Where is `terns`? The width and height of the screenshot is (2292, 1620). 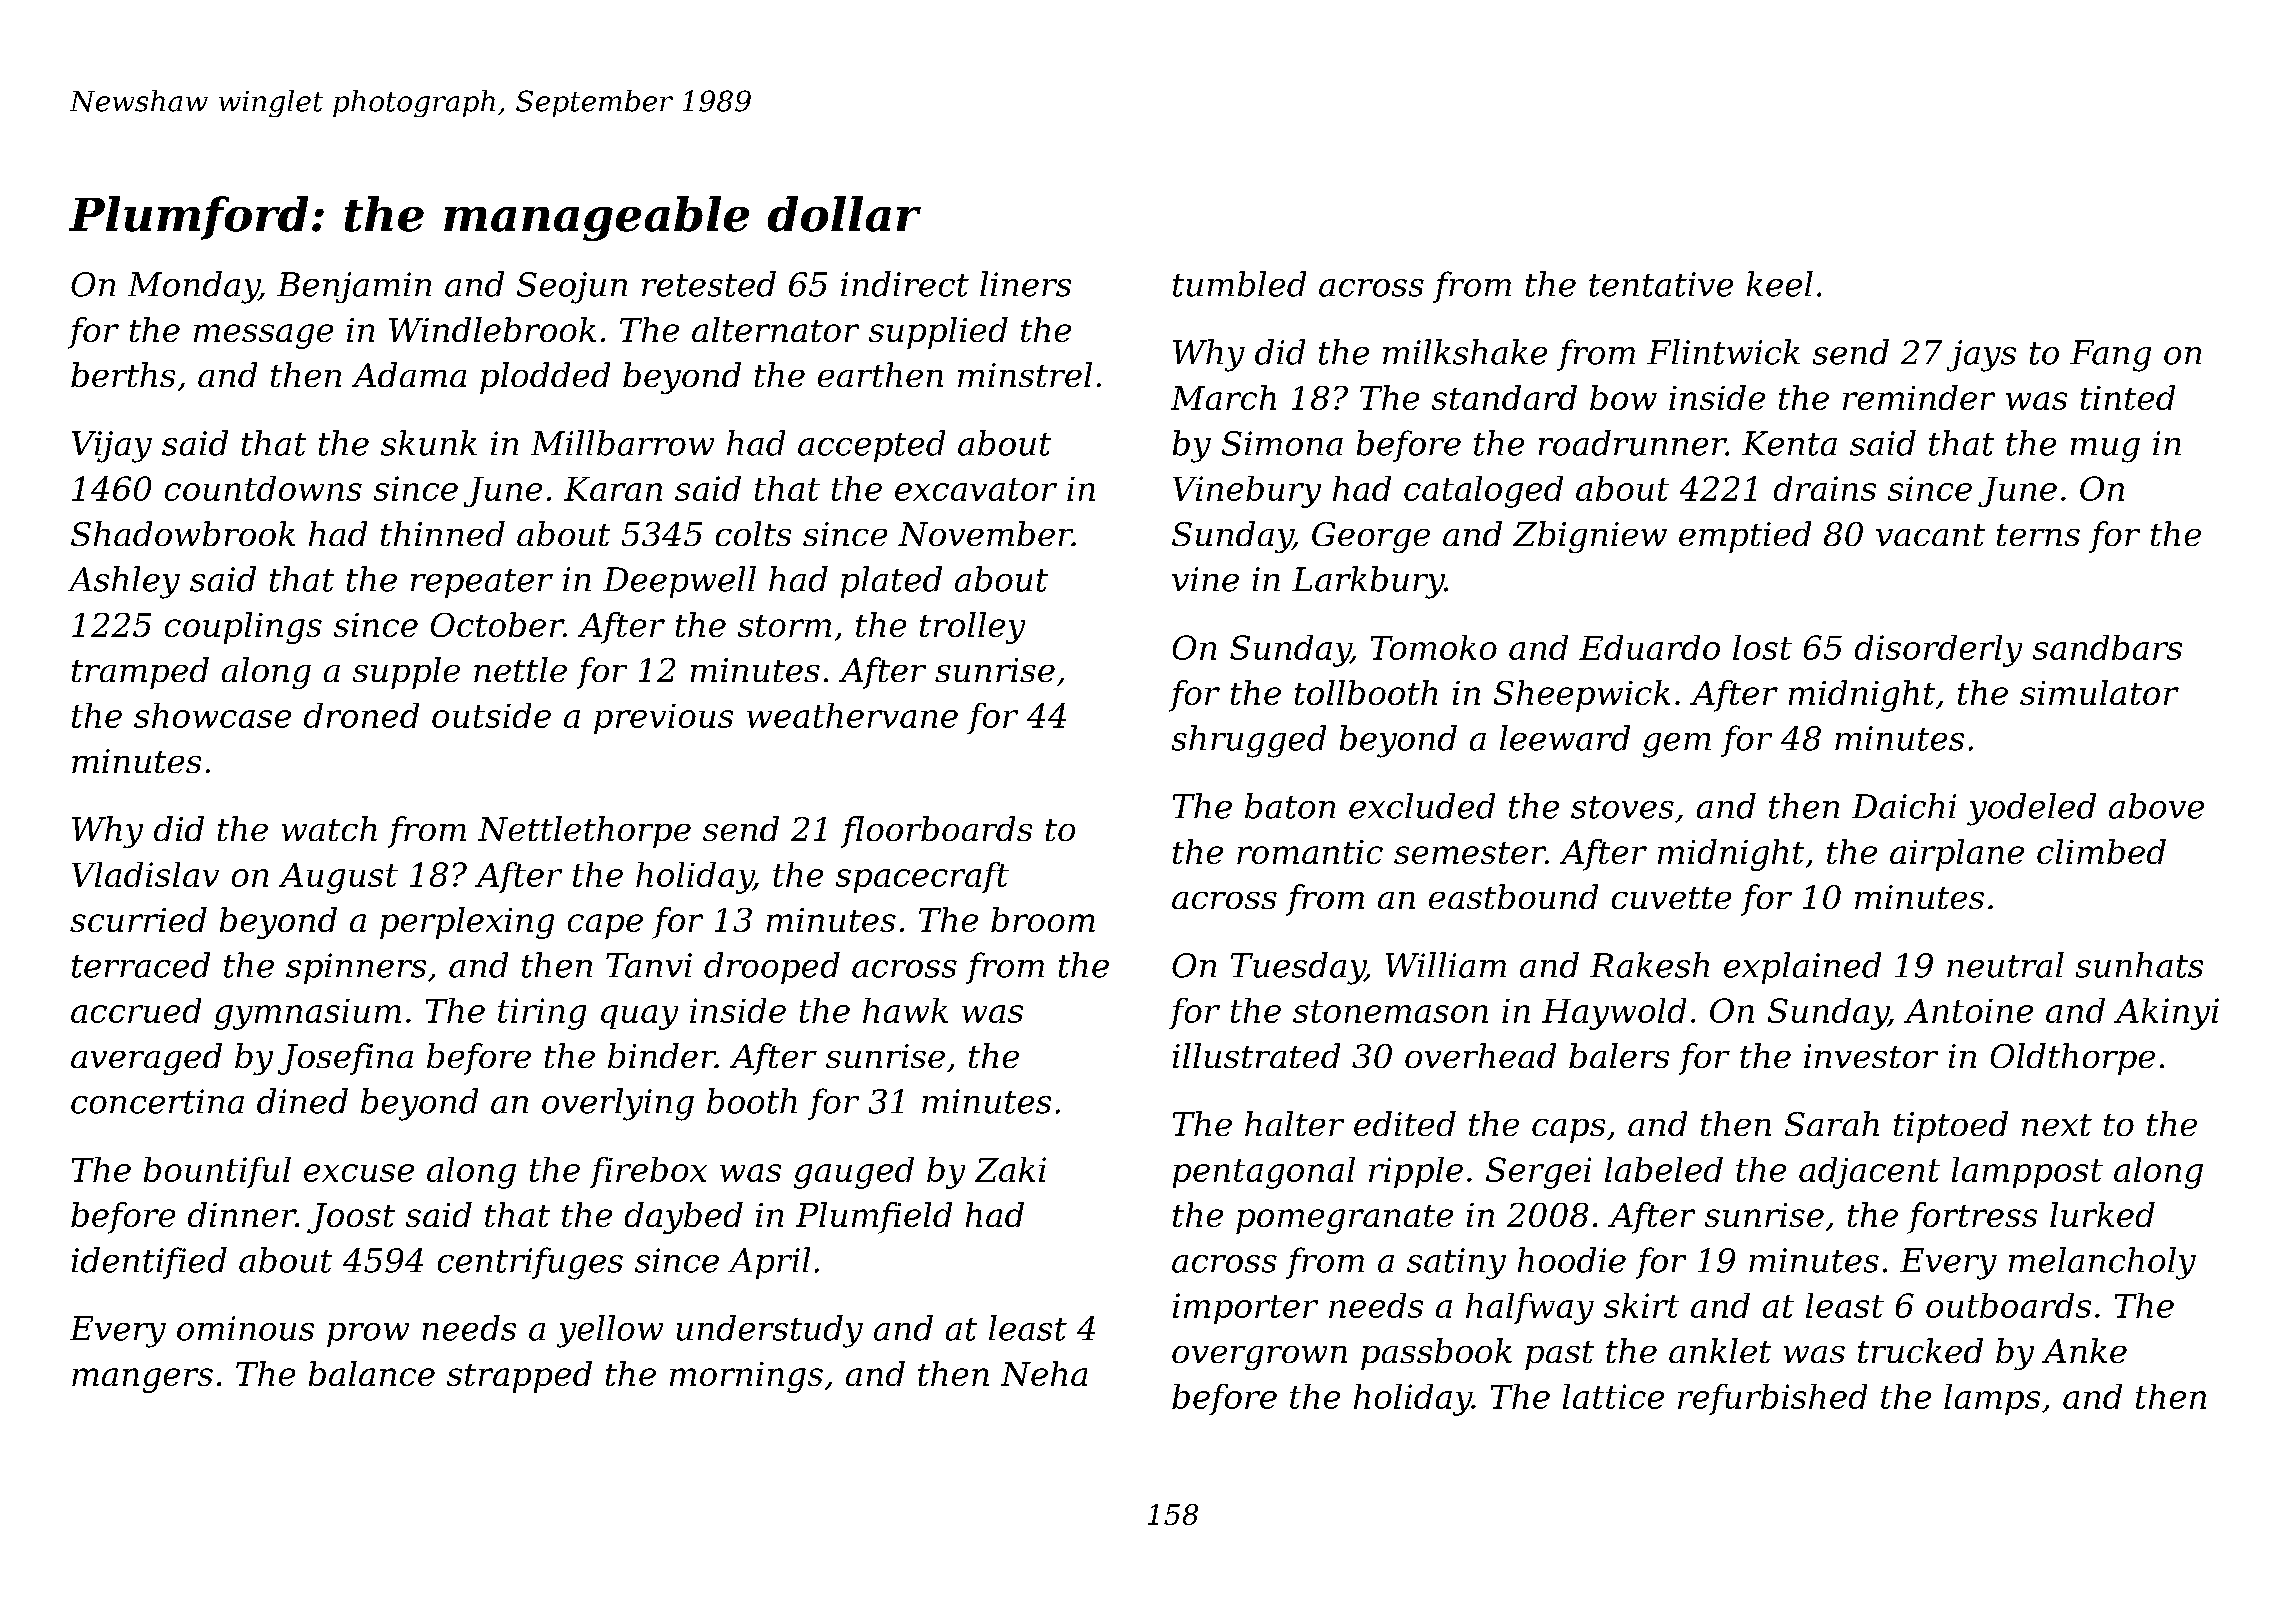
terns is located at coordinates (2038, 535).
